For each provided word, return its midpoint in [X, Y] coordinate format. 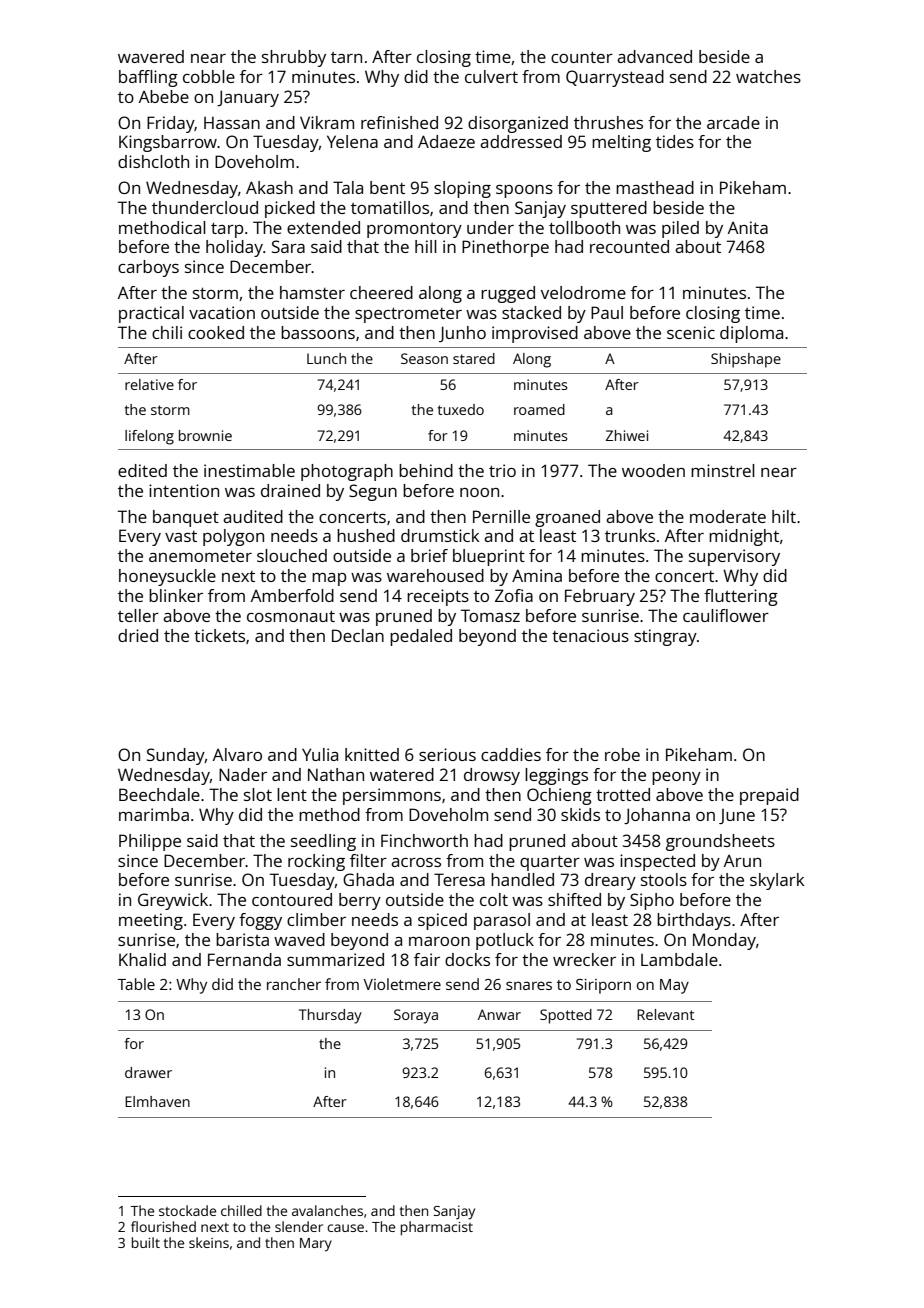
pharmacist [437, 1228]
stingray [665, 637]
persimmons [392, 796]
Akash [269, 187]
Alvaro [237, 754]
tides [675, 141]
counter [582, 57]
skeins [209, 1242]
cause [345, 1228]
